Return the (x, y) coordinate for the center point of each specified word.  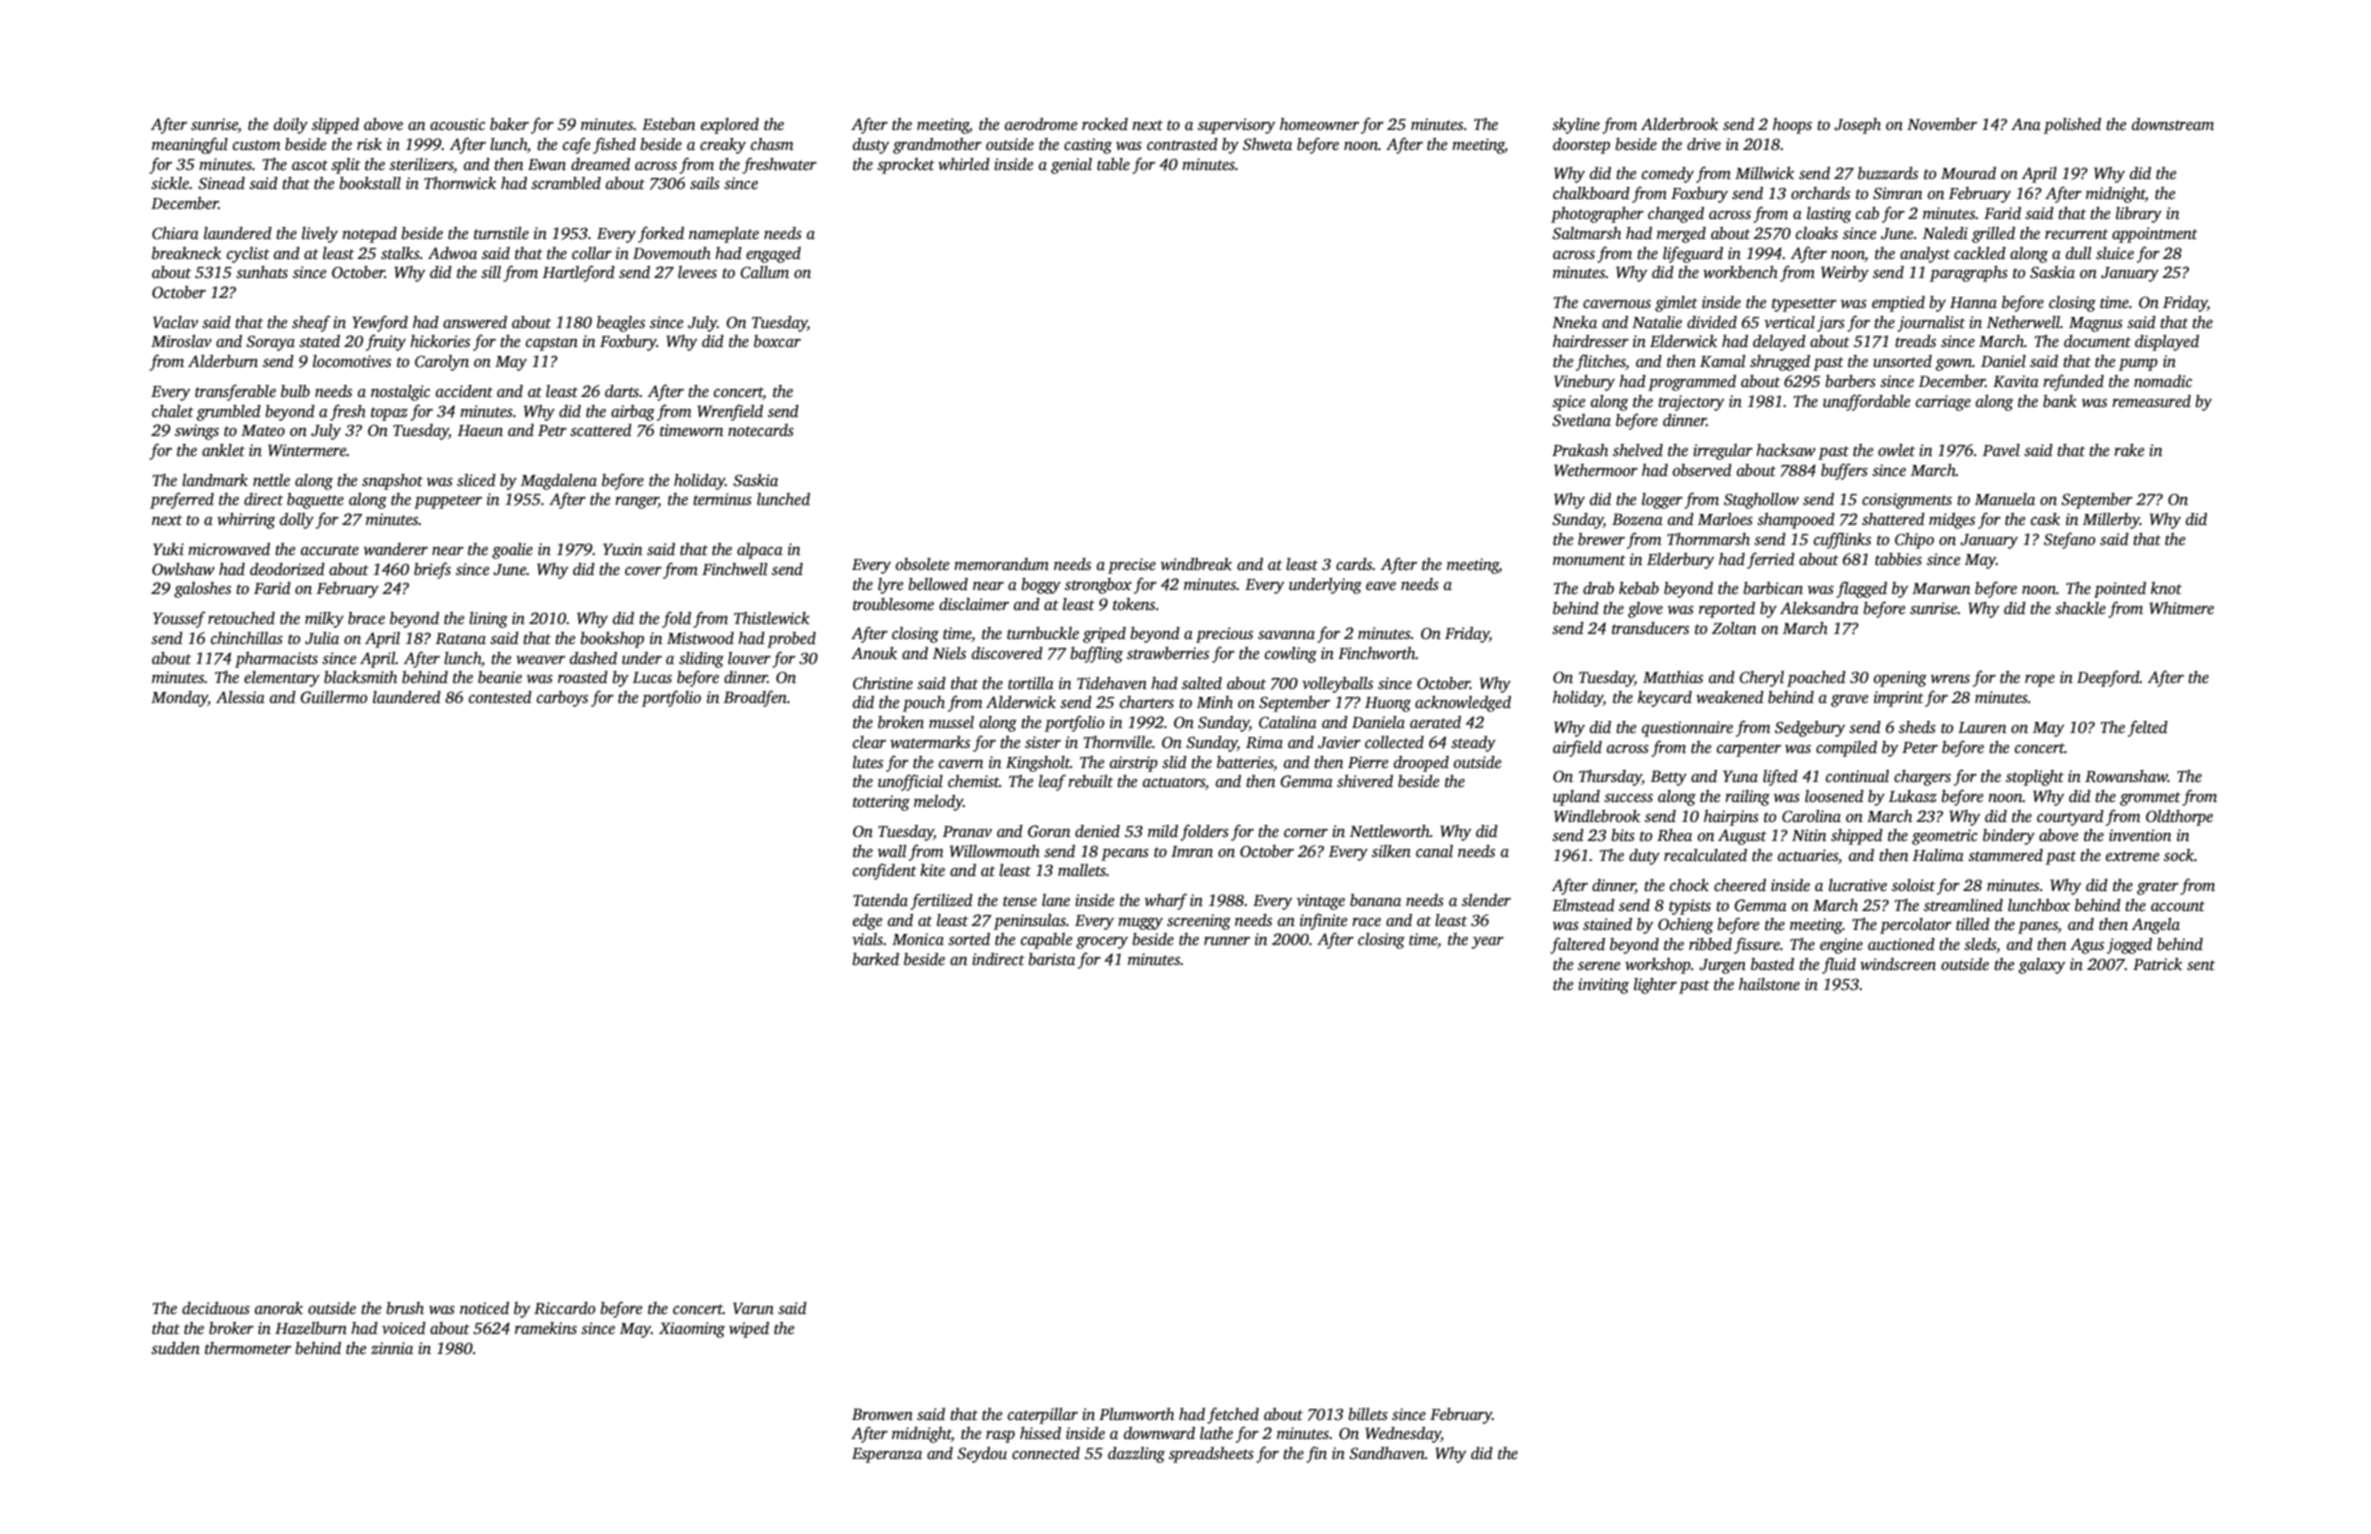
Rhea (1674, 835)
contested (500, 697)
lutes (868, 762)
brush (405, 1308)
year (1487, 943)
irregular (1723, 452)
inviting (1603, 986)
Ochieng (1686, 926)
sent (2201, 965)
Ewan (547, 164)
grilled (1993, 235)
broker (231, 1328)
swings (197, 432)
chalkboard (1591, 193)
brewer (1601, 539)
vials (867, 939)
